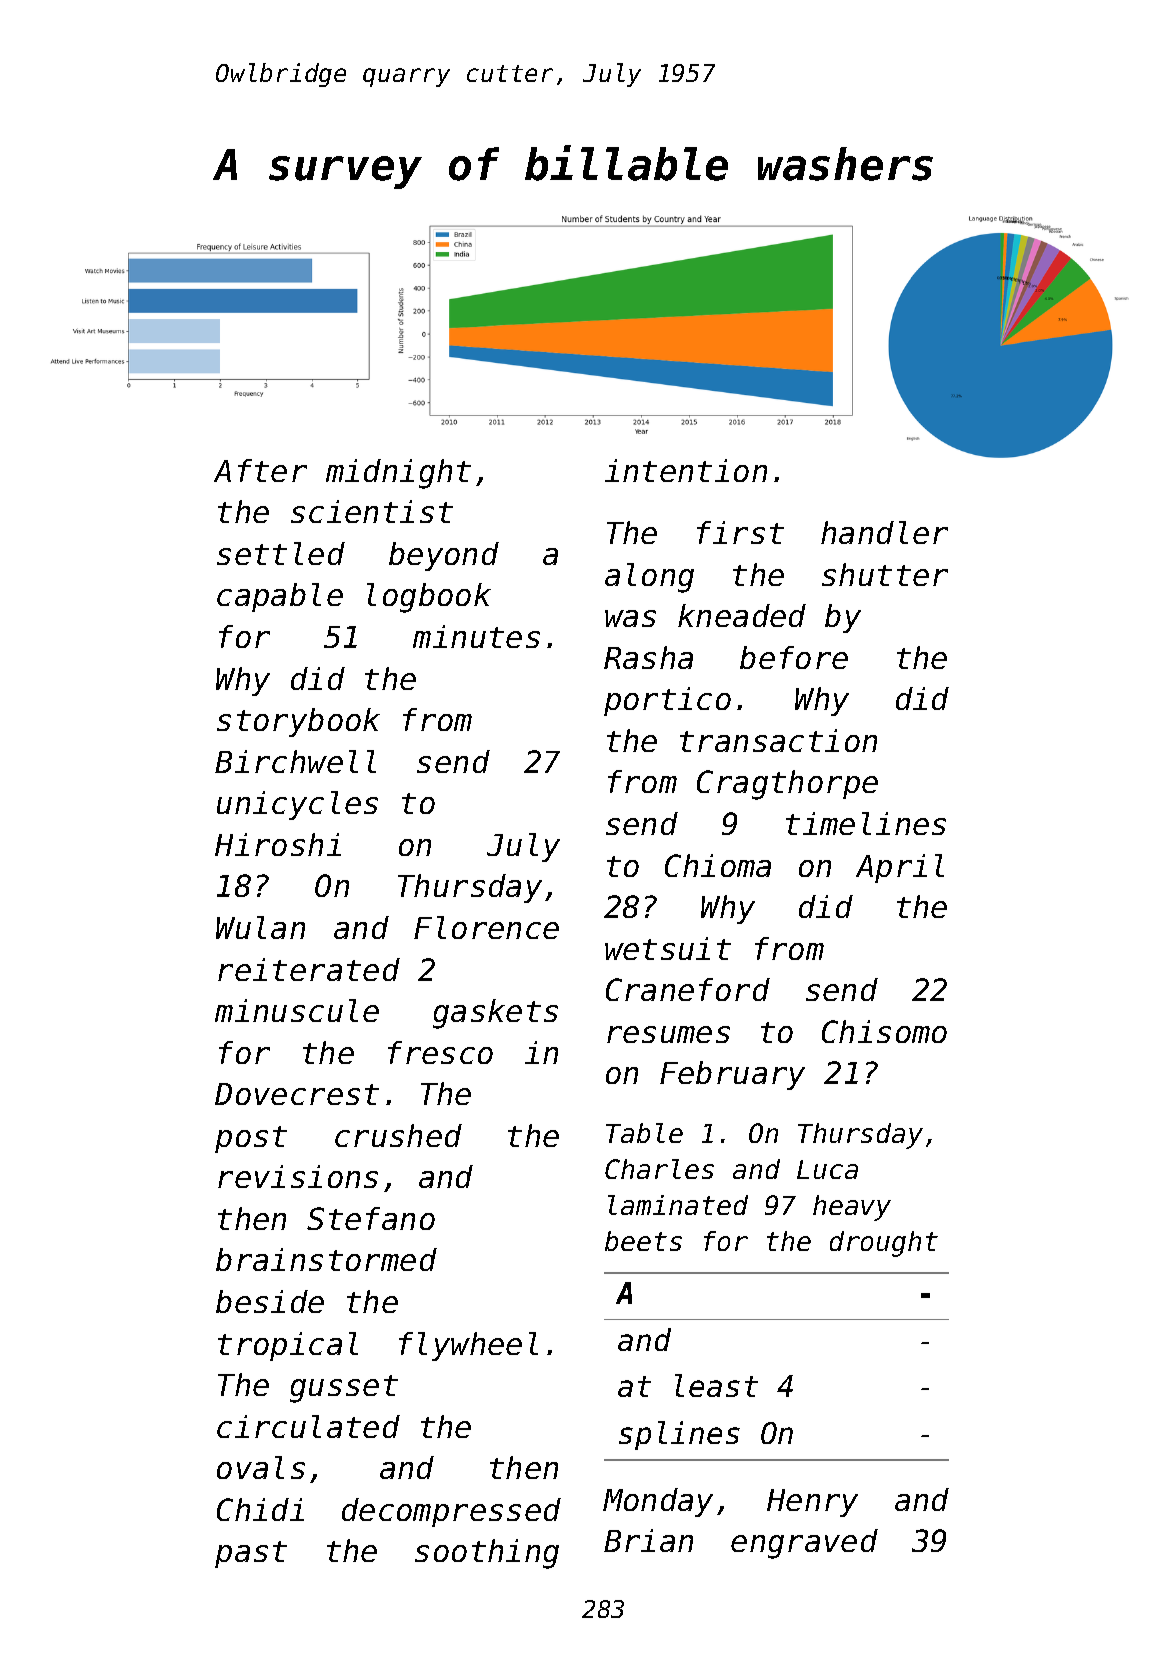  Describe the element at coordinates (667, 701) in the screenshot. I see `portico` at that location.
